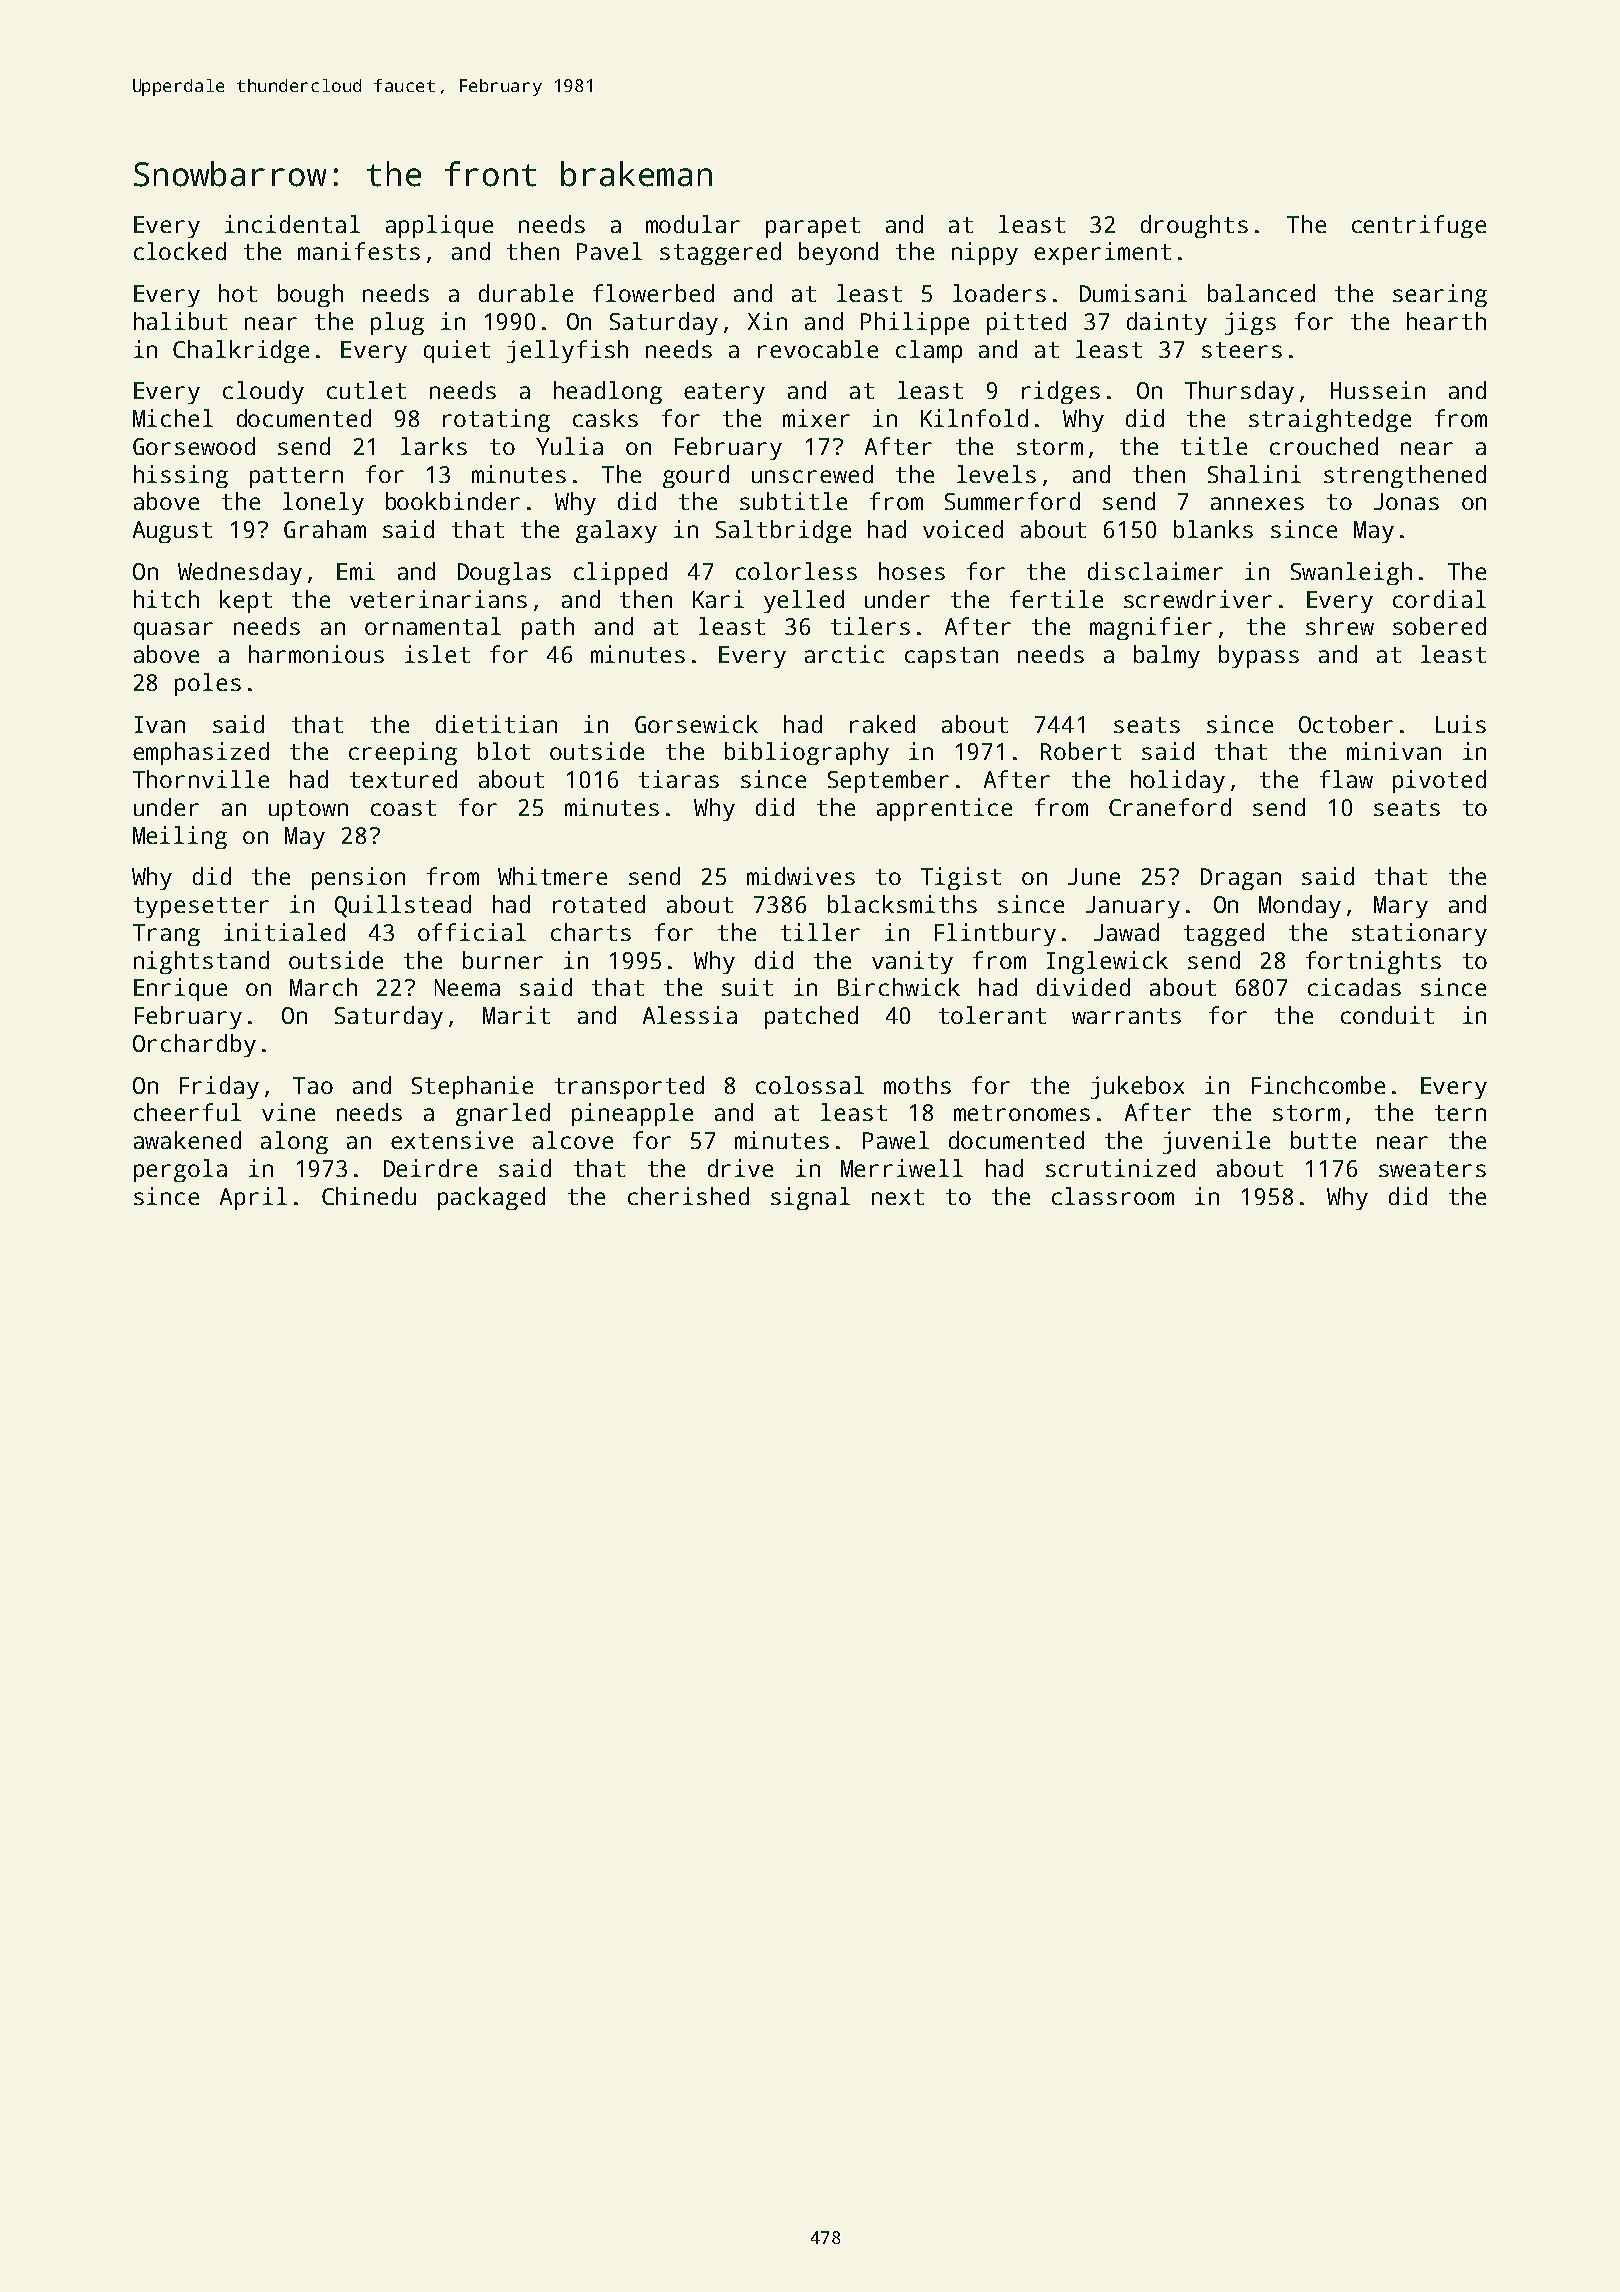 The width and height of the page is (1620, 2292). What do you see at coordinates (253, 1198) in the page?
I see `April` at bounding box center [253, 1198].
